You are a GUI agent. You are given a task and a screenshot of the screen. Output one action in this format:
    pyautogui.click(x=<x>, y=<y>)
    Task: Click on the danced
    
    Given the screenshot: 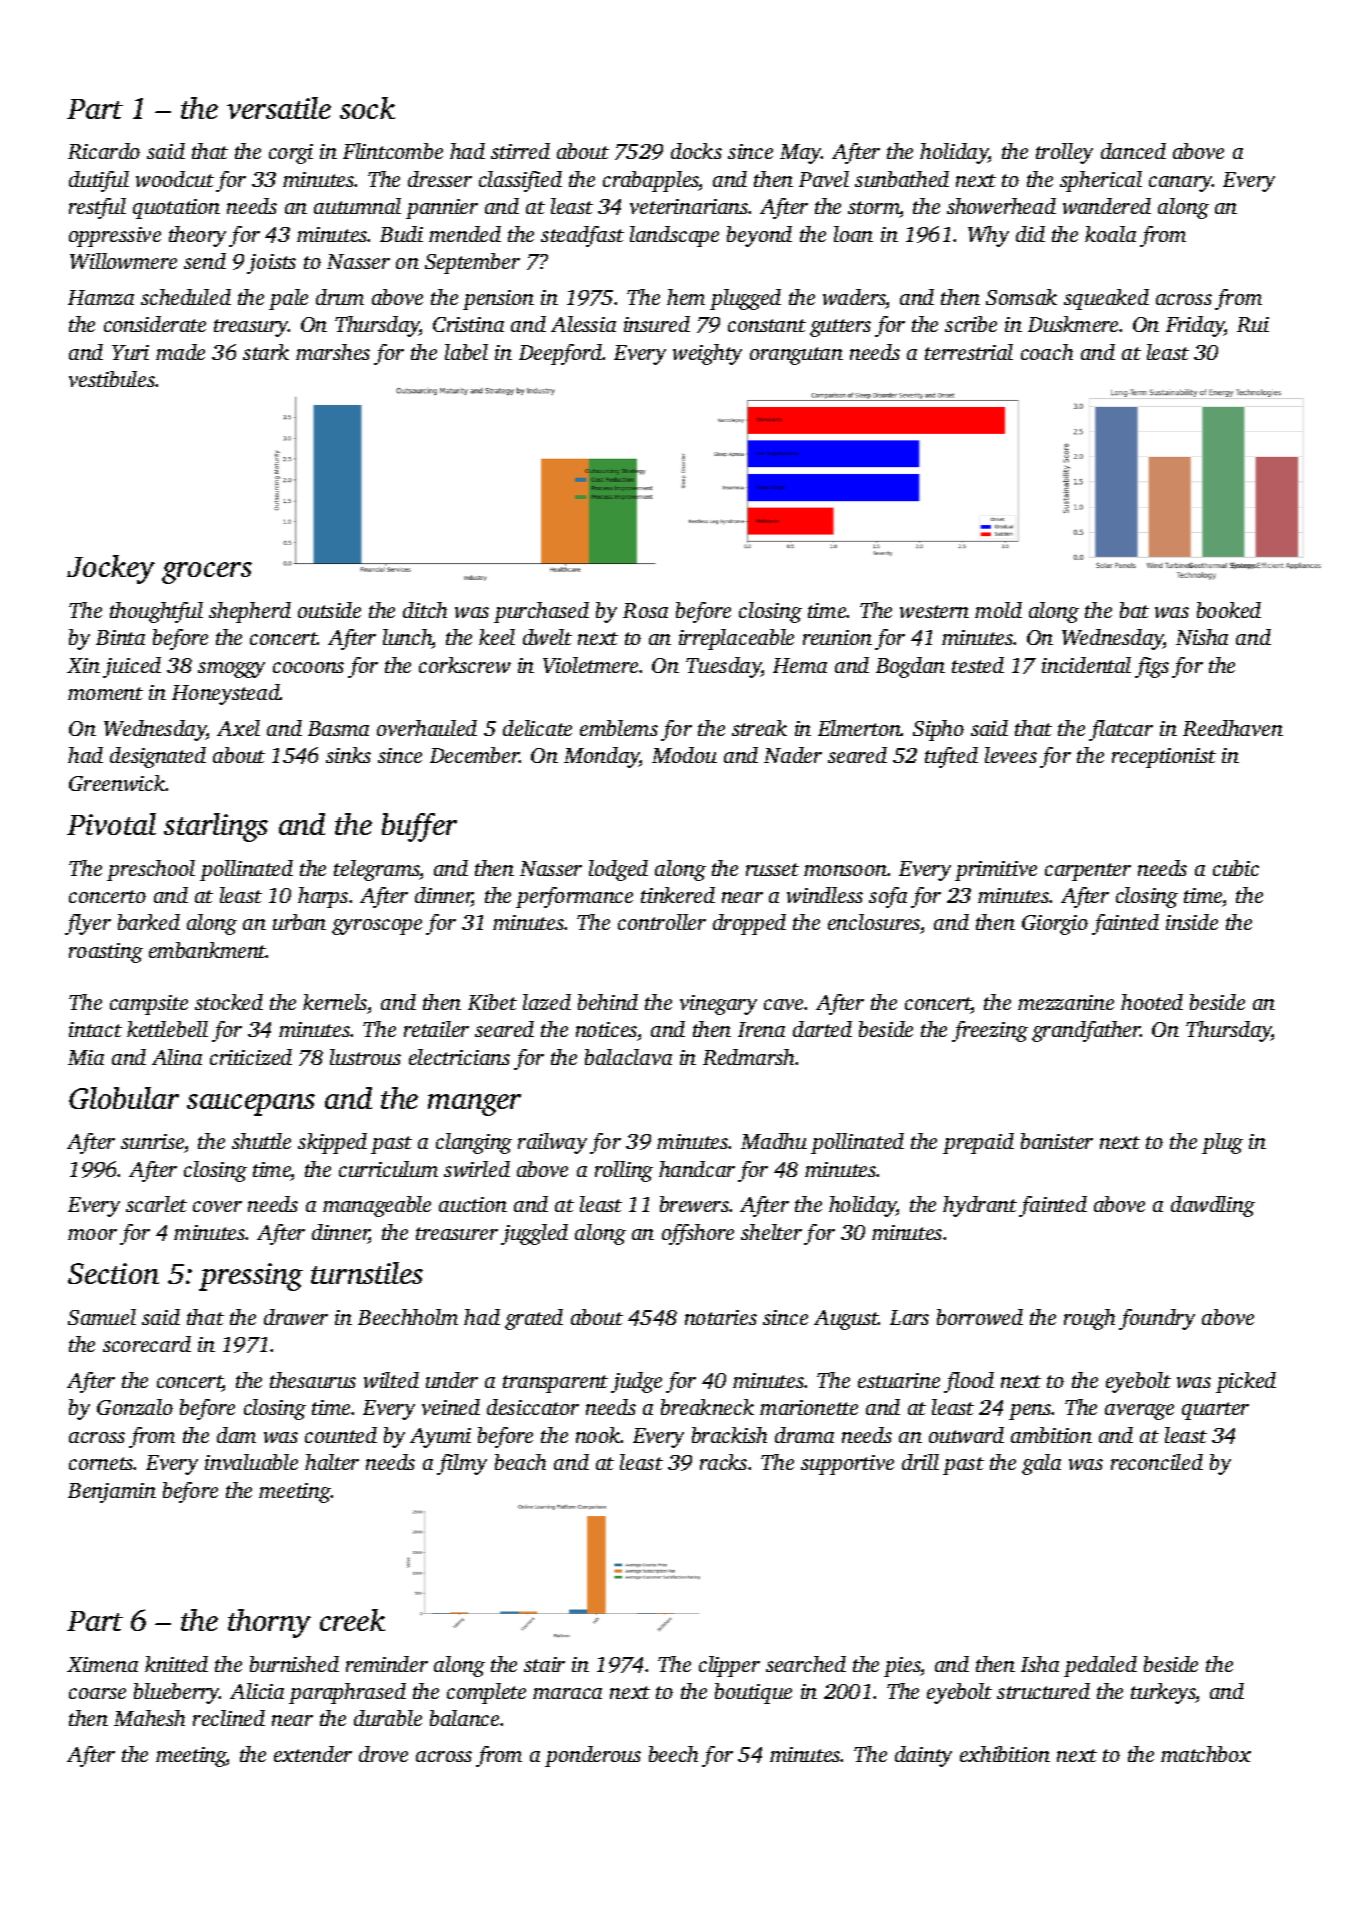 What is the action you would take?
    pyautogui.click(x=1133, y=151)
